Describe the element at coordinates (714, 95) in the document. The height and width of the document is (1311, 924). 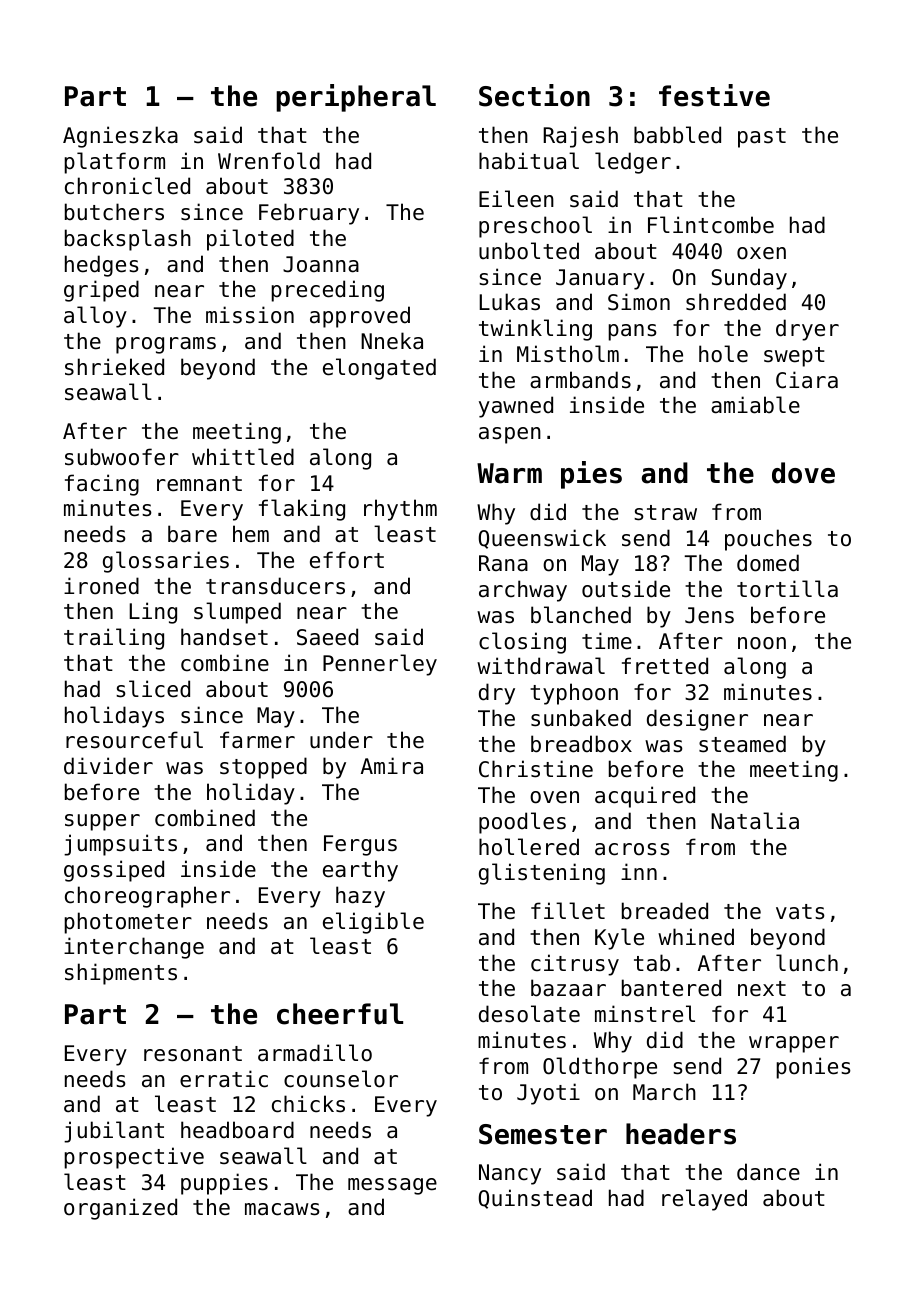
I see `festive` at that location.
